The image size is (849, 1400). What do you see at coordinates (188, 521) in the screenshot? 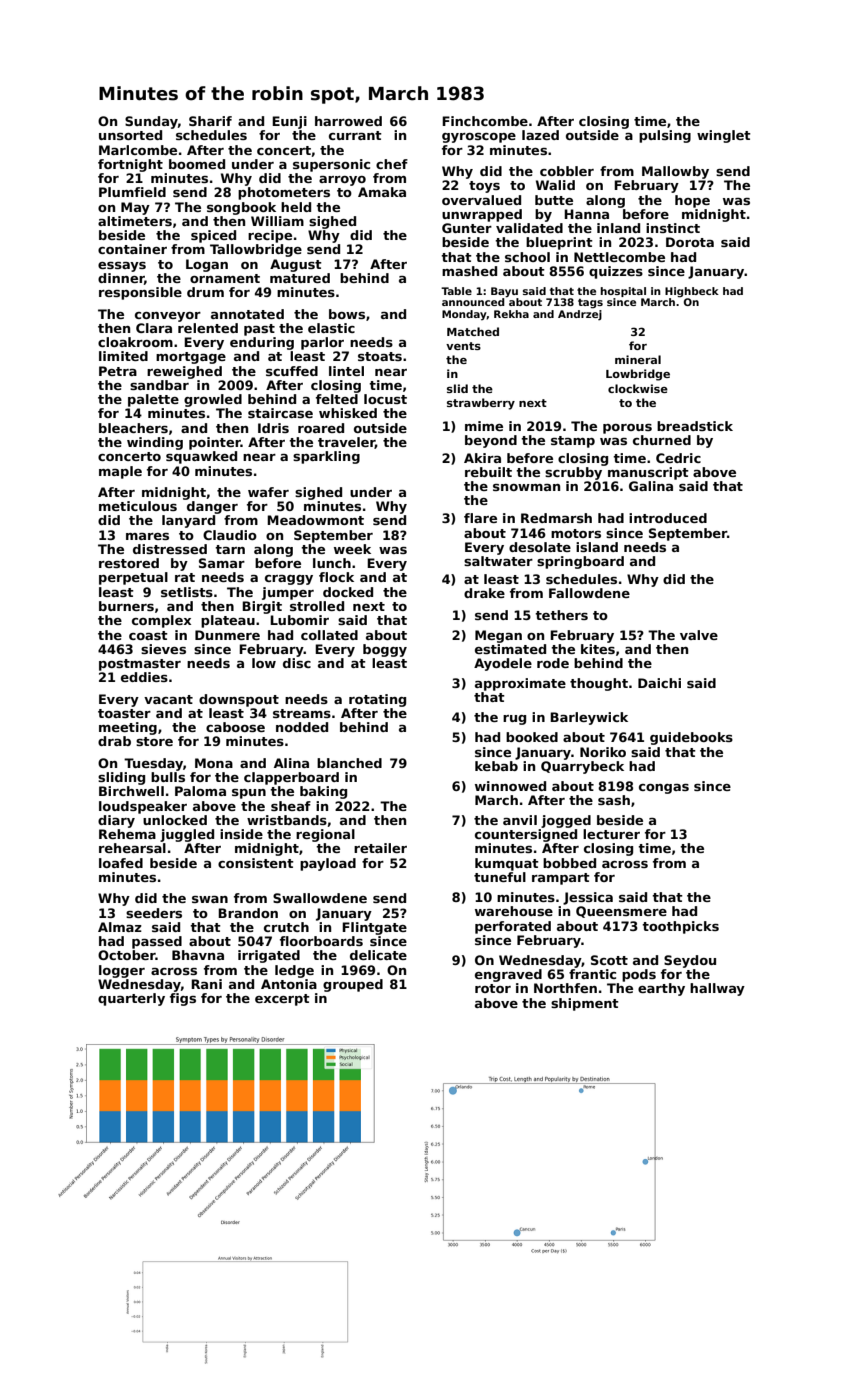
I see `lanyard` at bounding box center [188, 521].
